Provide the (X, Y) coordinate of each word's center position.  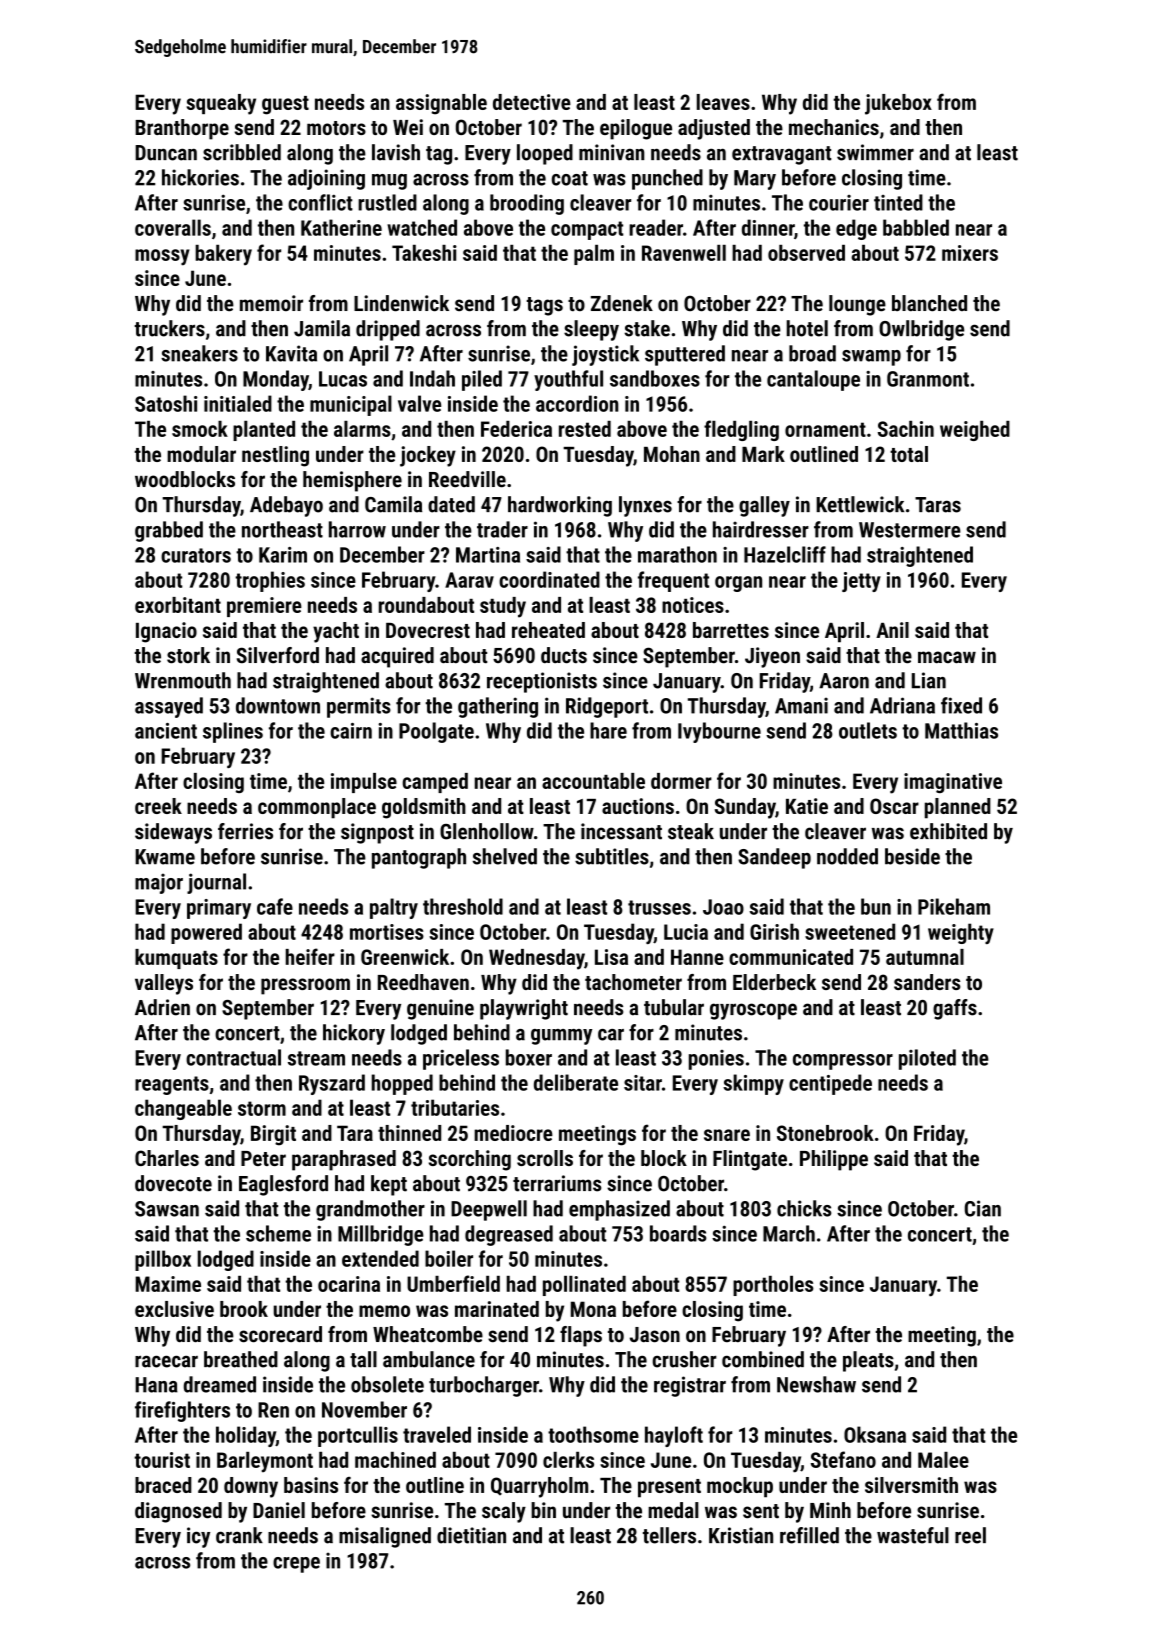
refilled (809, 1535)
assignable (441, 104)
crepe (296, 1565)
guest (285, 105)
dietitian (471, 1535)
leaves (723, 102)
